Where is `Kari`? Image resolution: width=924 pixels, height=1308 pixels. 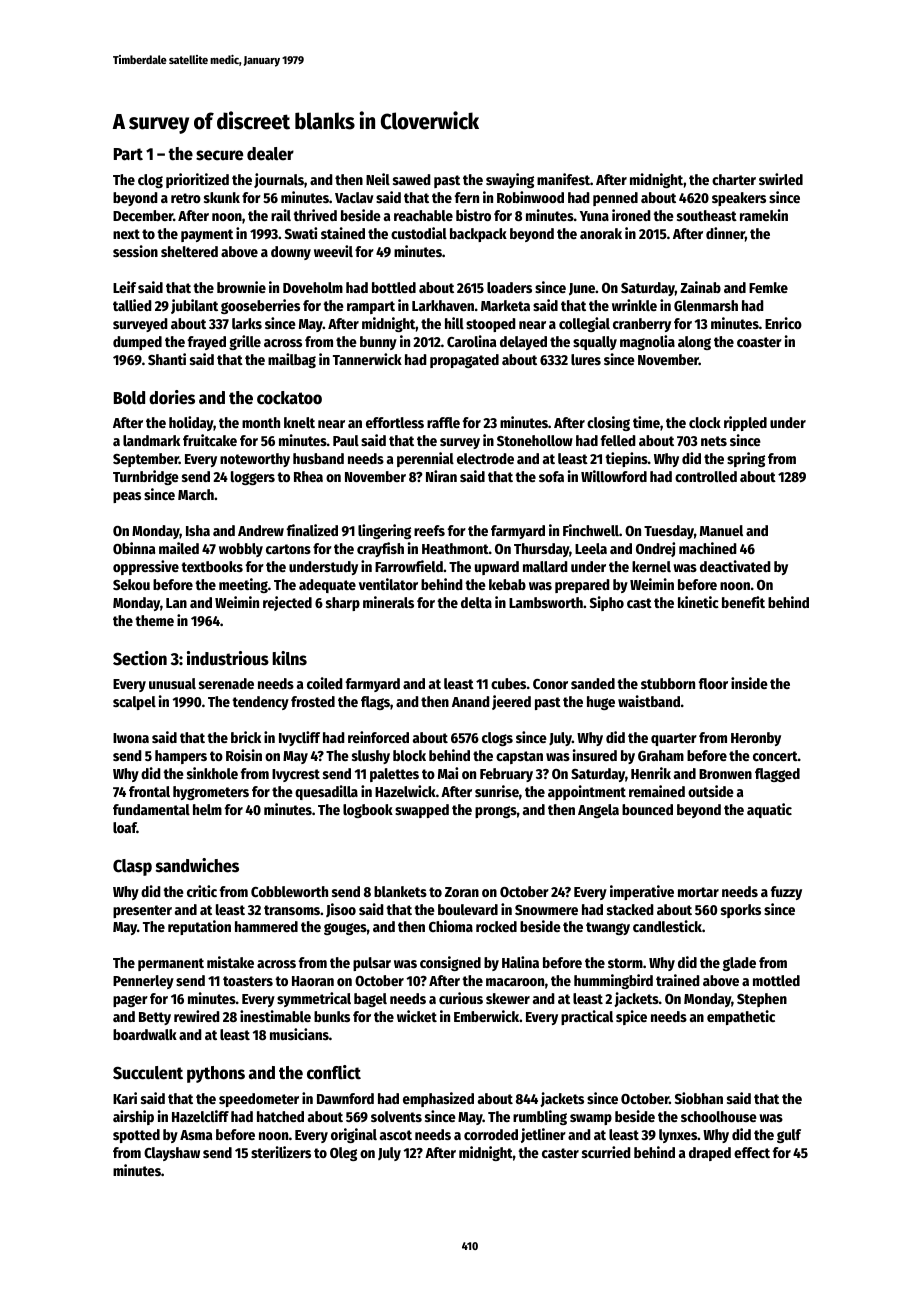 Kari is located at coordinates (125, 1098).
